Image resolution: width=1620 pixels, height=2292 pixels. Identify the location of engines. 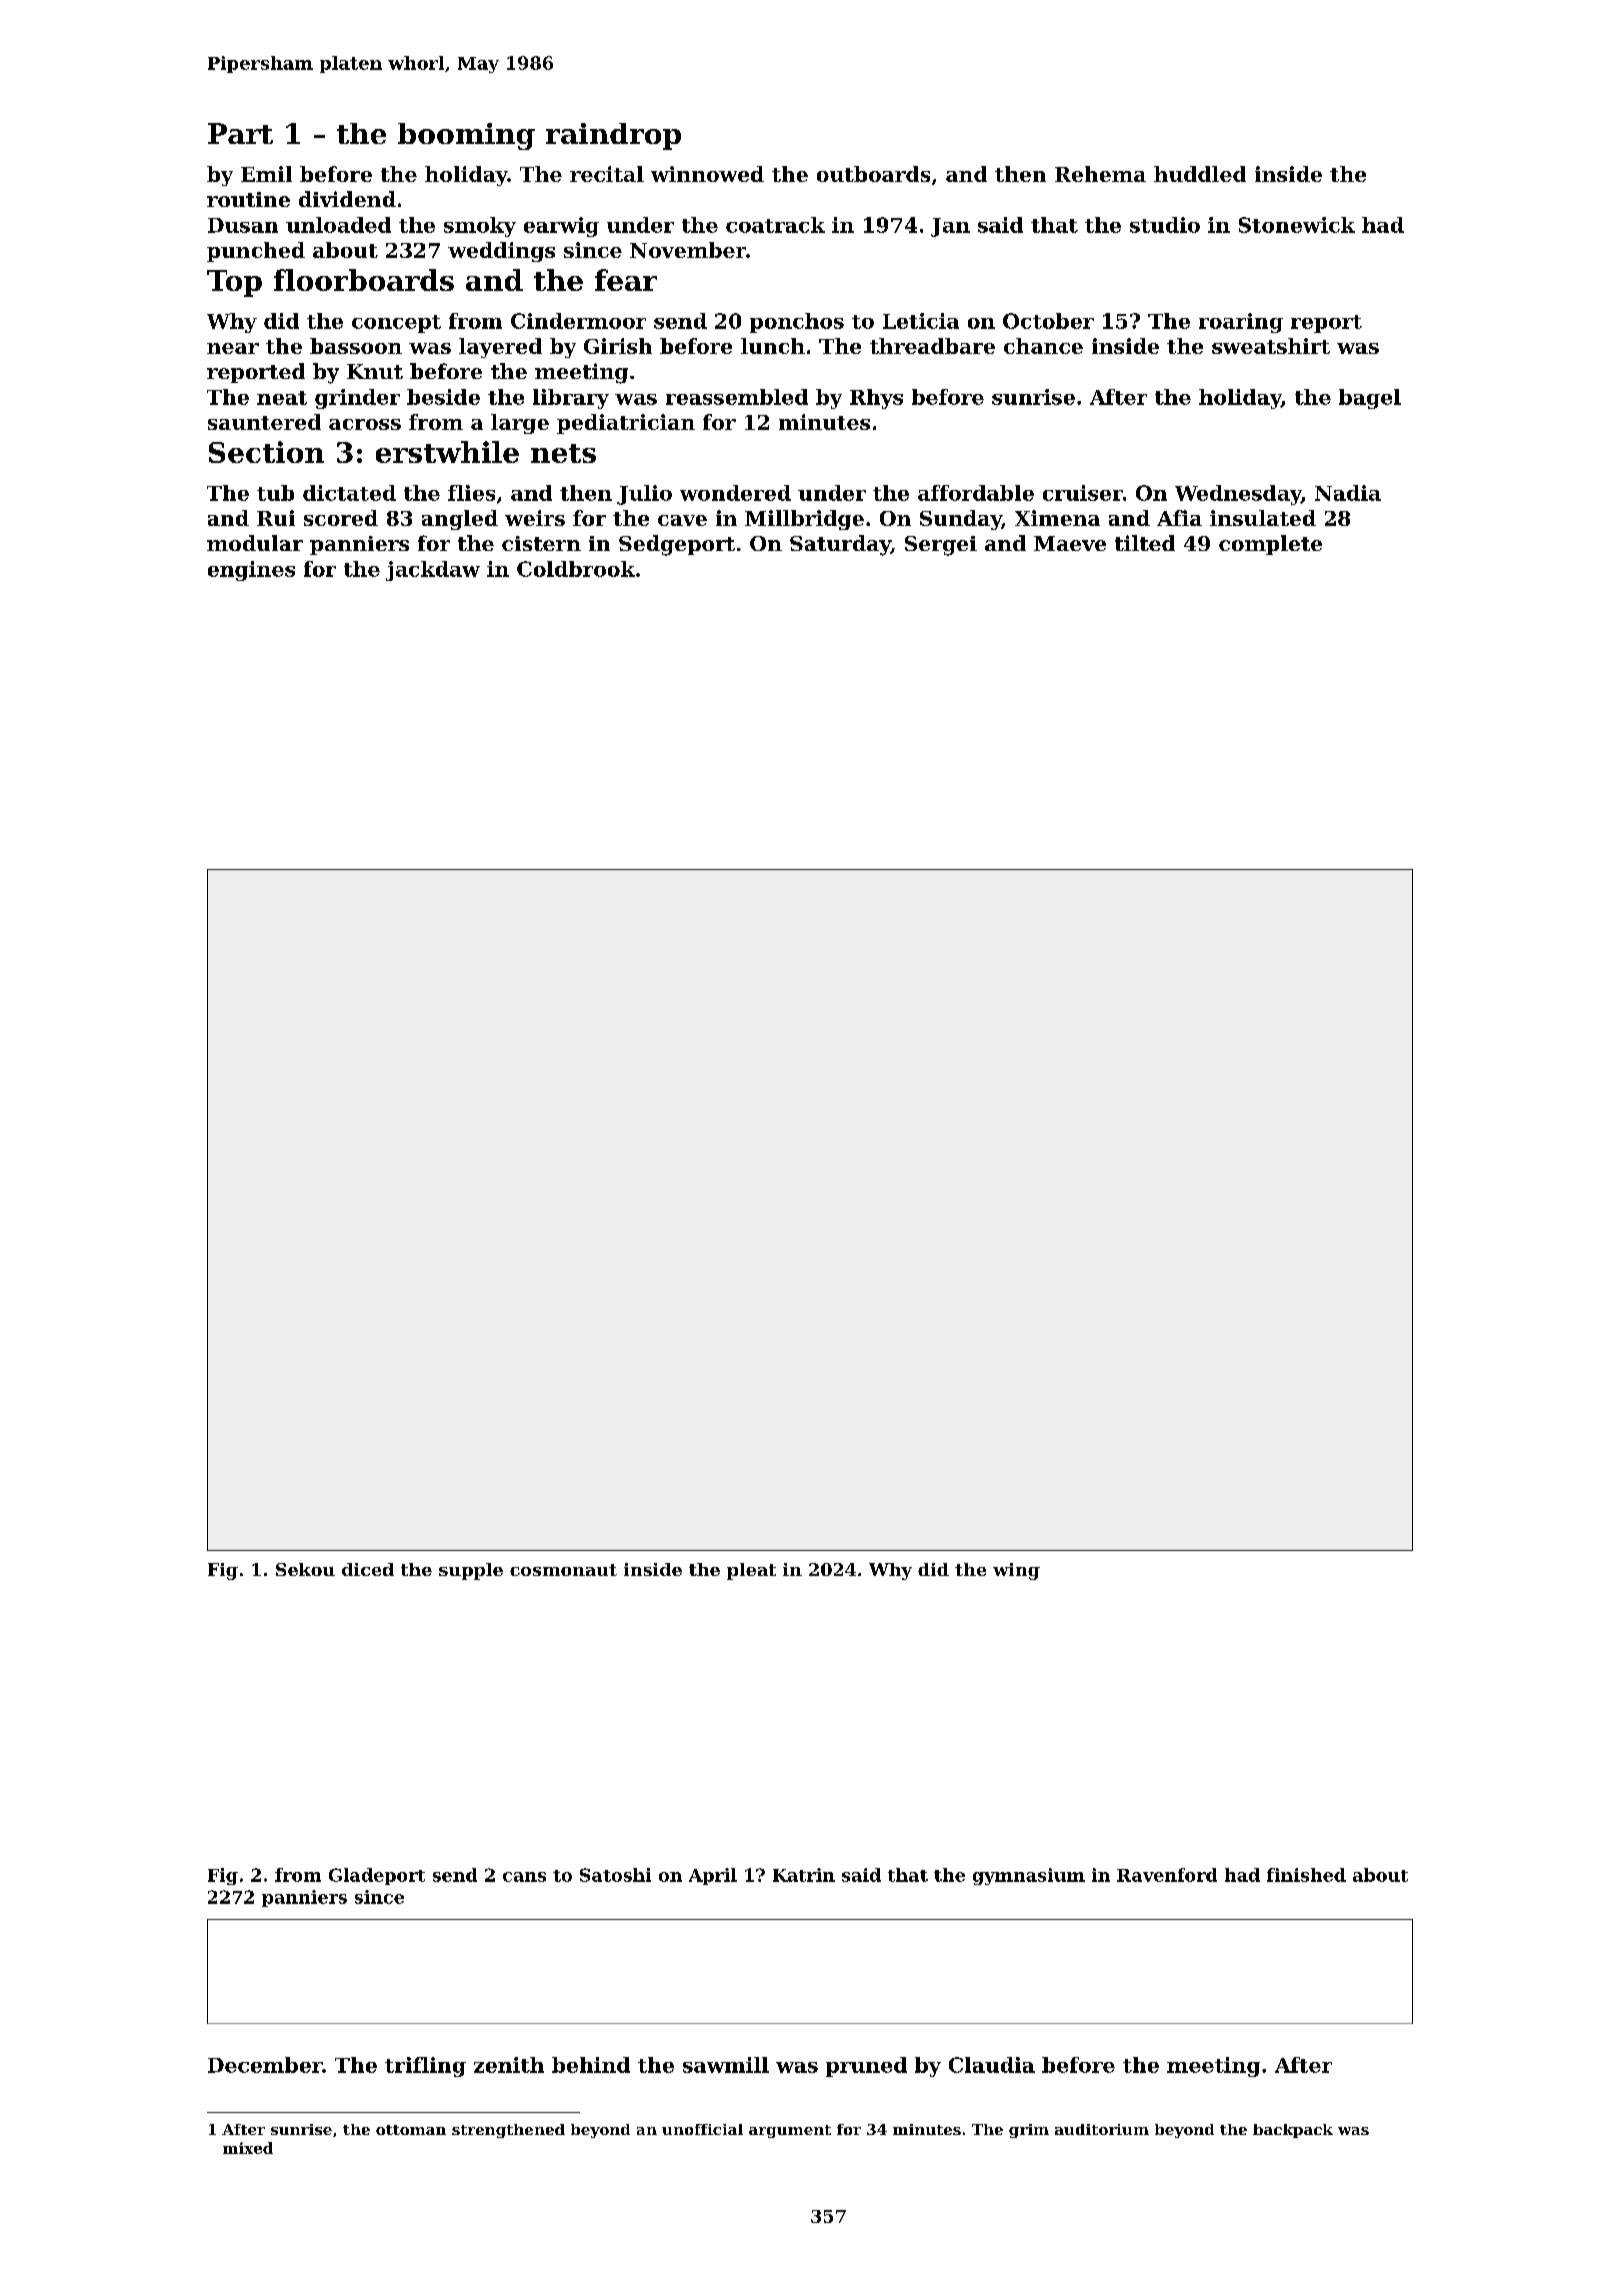
(251, 571).
